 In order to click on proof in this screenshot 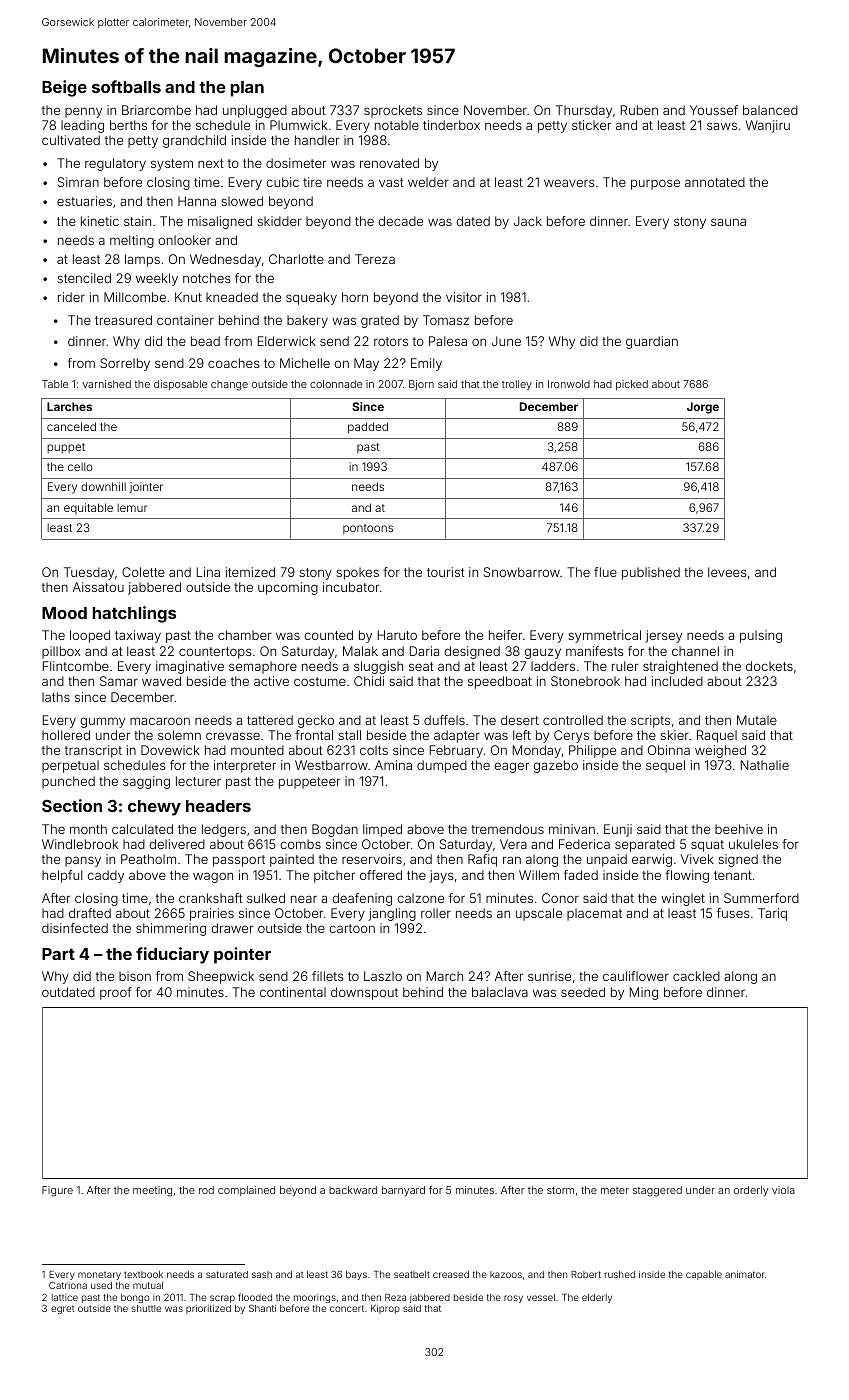, I will do `click(116, 993)`.
